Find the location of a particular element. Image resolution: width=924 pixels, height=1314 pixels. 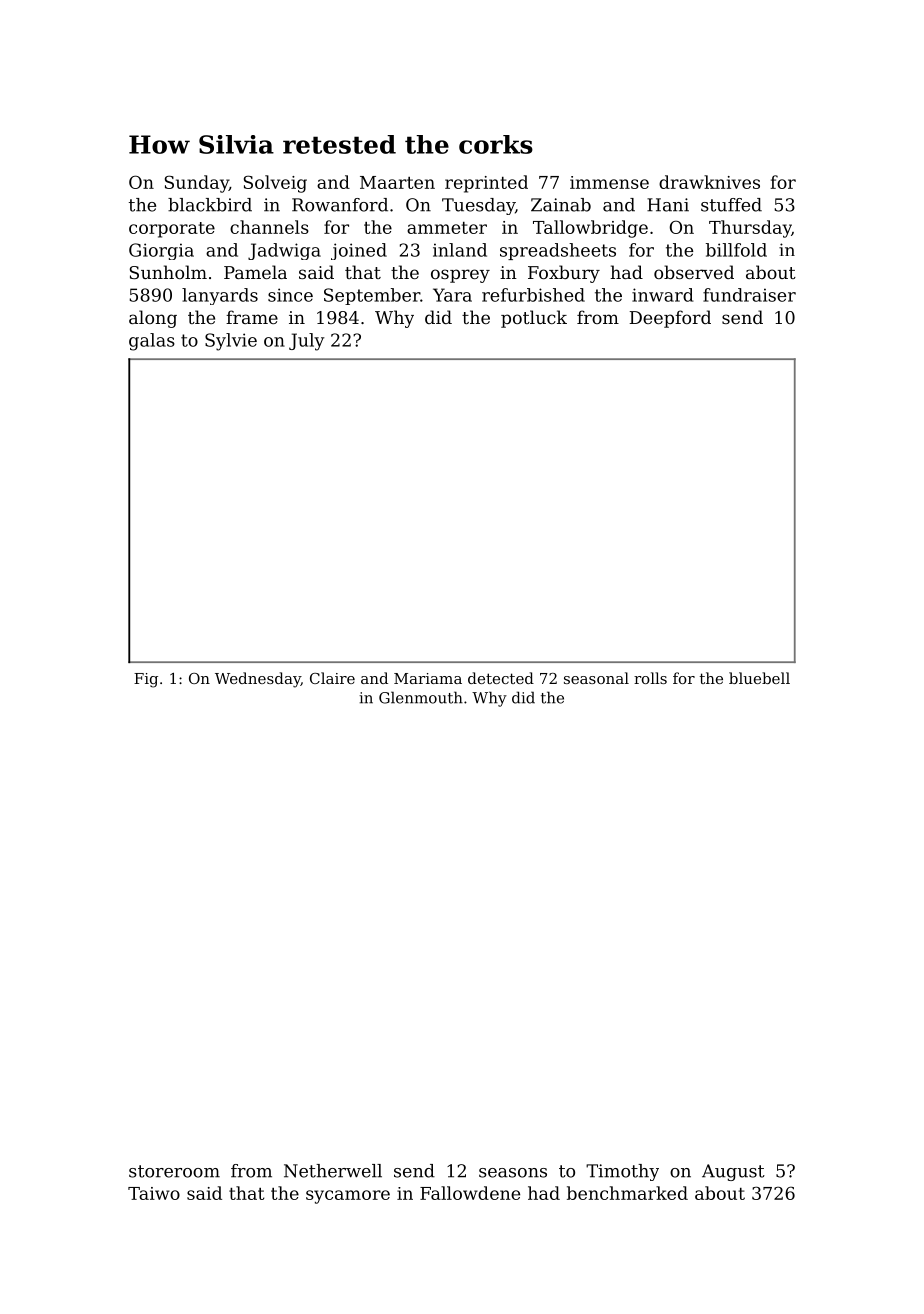

Taiwo is located at coordinates (154, 1193).
